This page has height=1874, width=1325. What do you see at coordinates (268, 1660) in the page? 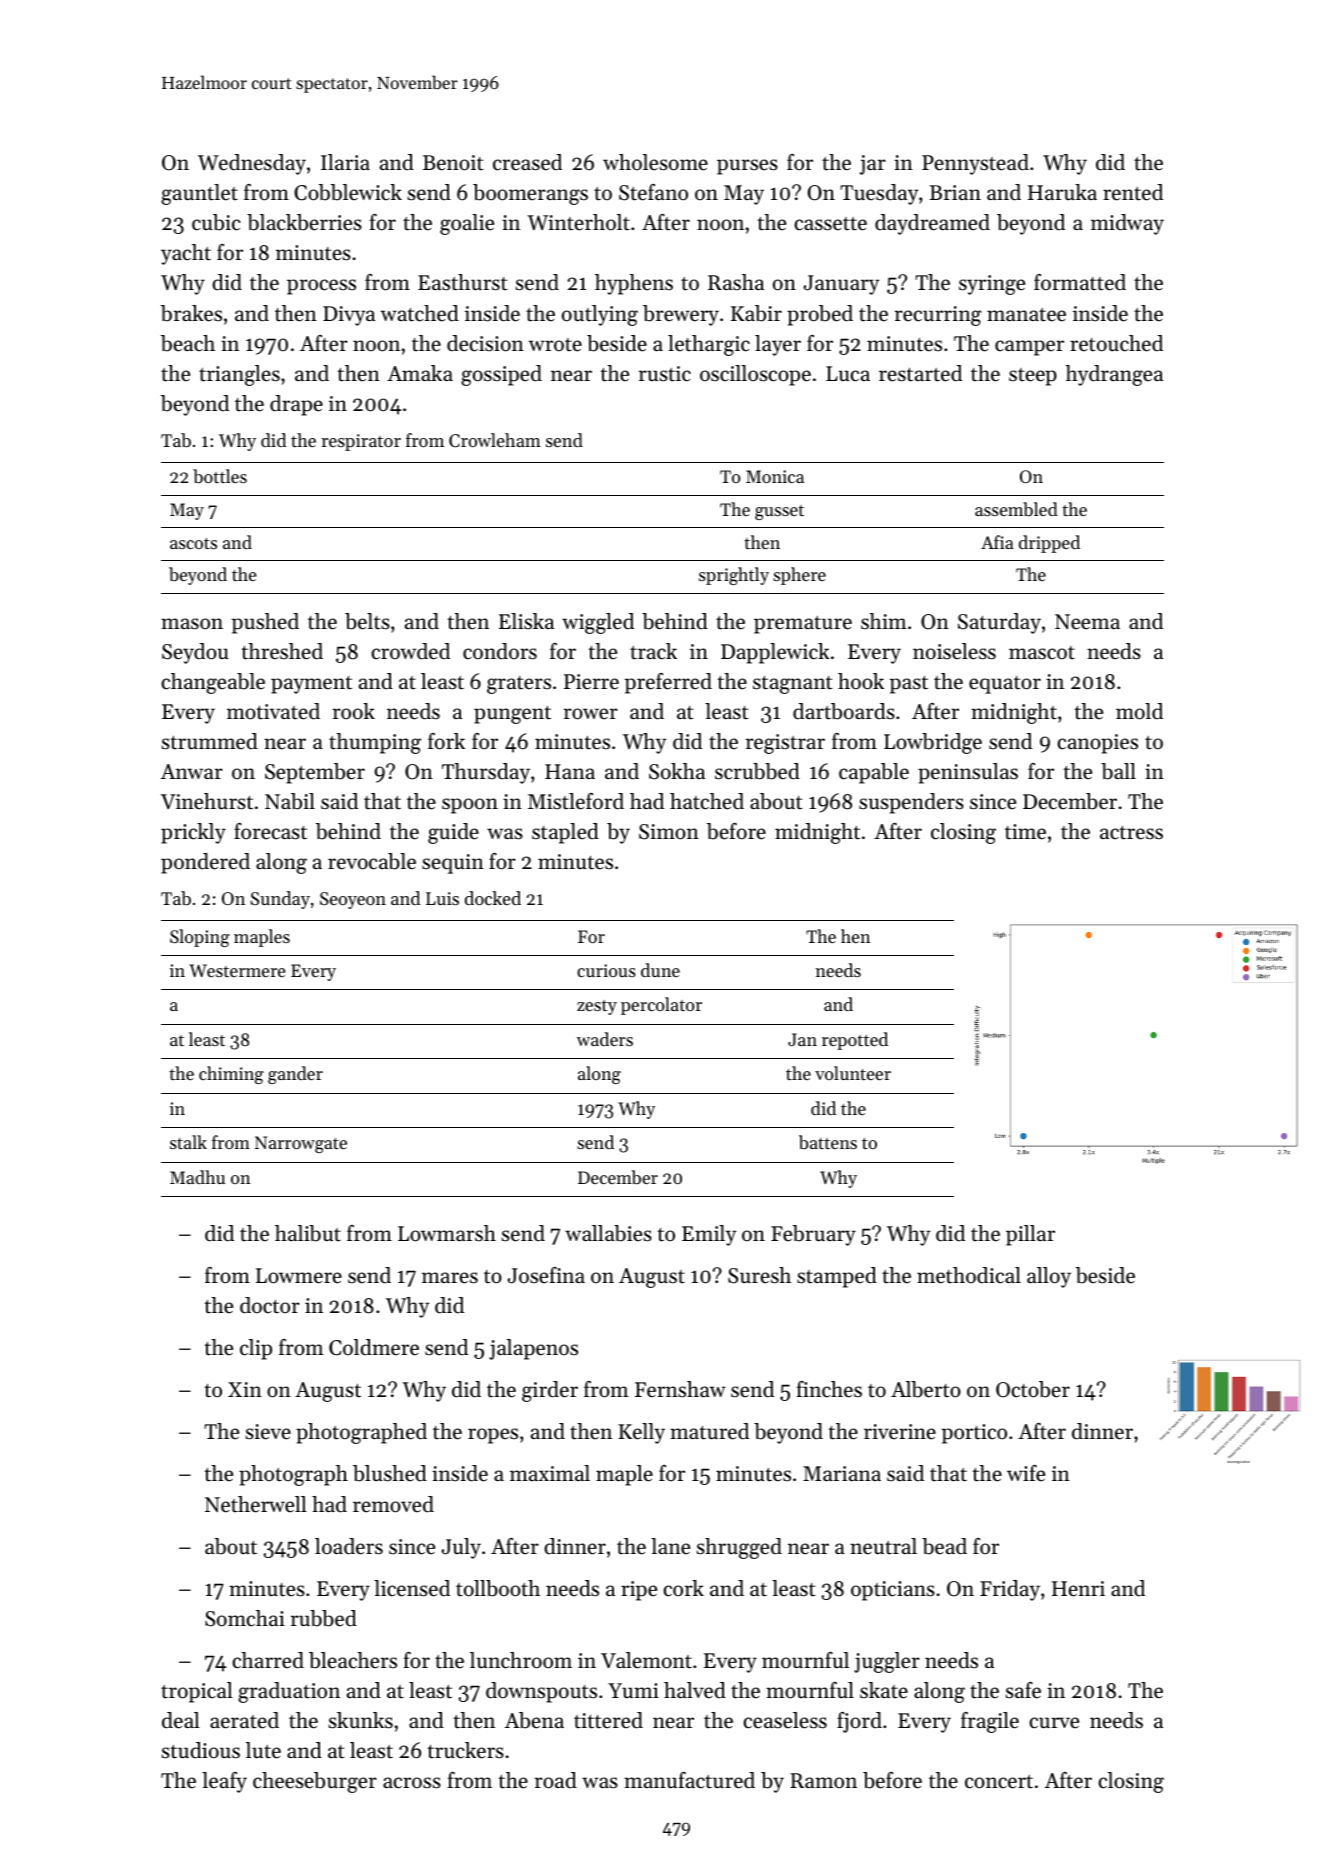
I see `charred` at bounding box center [268, 1660].
